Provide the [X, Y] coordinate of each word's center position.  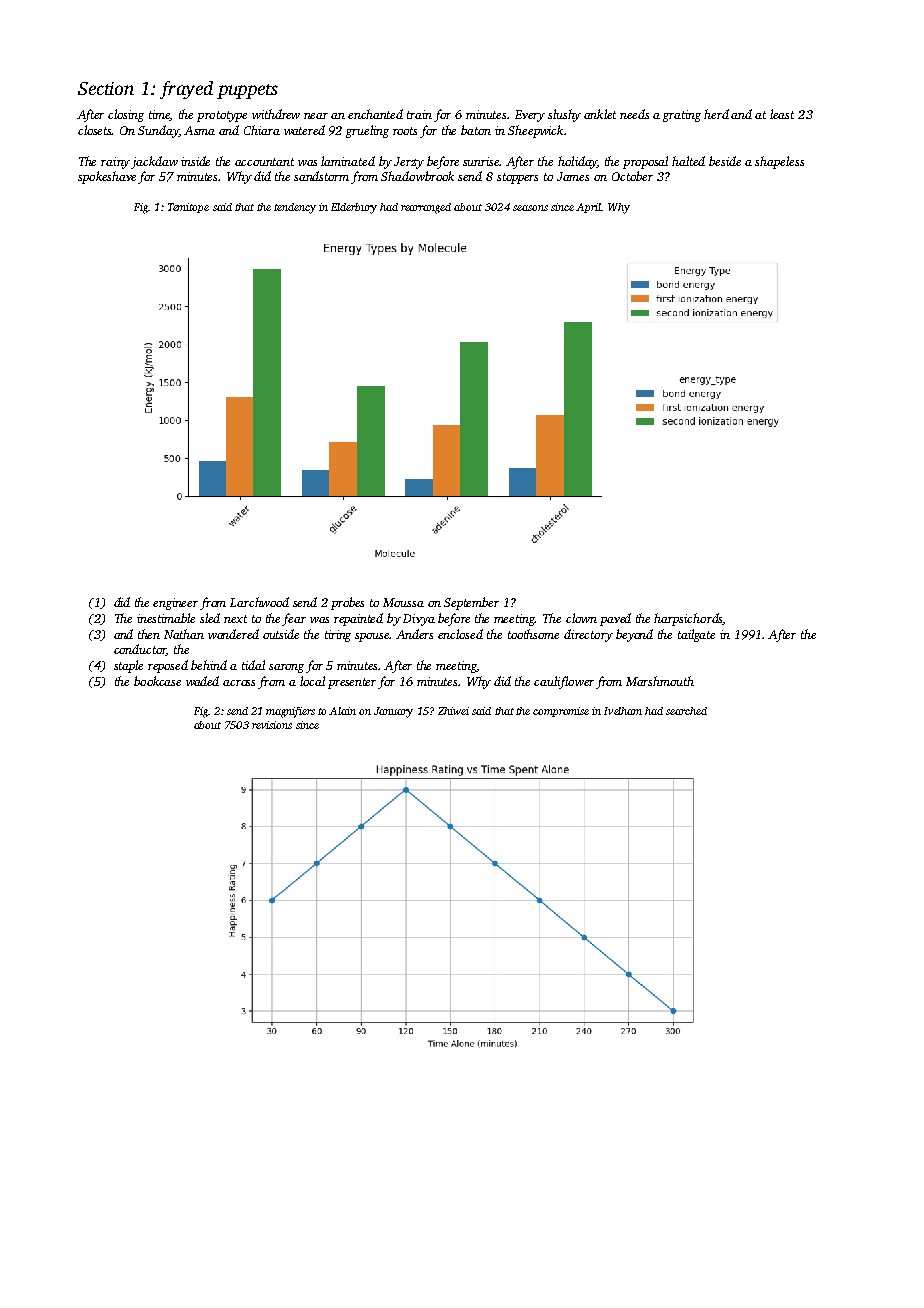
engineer [175, 604]
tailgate [696, 635]
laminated [348, 161]
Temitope [188, 208]
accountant [264, 162]
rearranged [426, 208]
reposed [168, 666]
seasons [530, 208]
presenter [352, 683]
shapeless [779, 162]
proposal [645, 162]
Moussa [403, 602]
